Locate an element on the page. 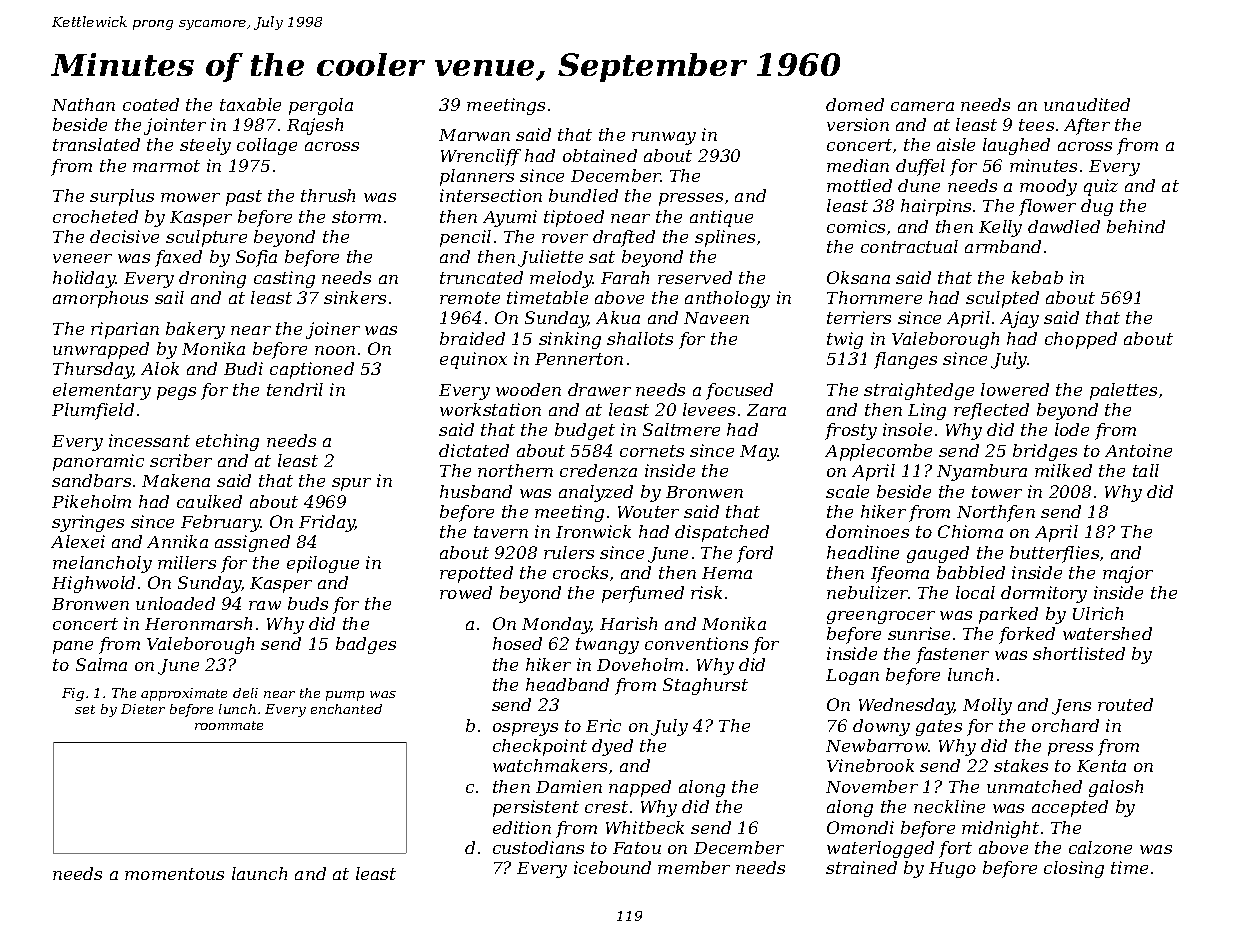 The height and width of the image is (952, 1233). Annika is located at coordinates (177, 541).
